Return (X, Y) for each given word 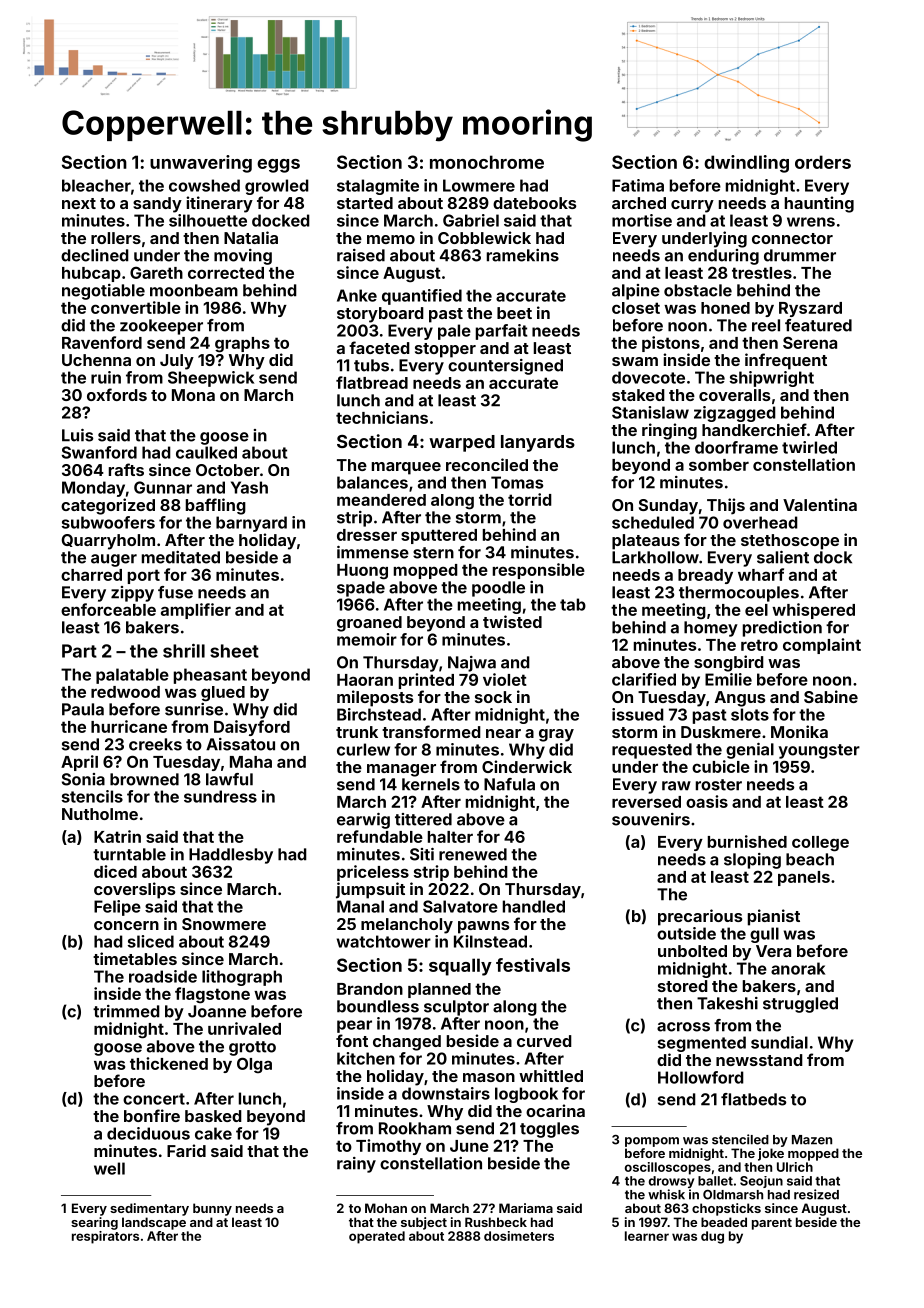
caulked (206, 452)
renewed (473, 854)
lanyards (538, 443)
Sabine (831, 696)
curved (544, 1041)
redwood (125, 692)
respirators (105, 1237)
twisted (512, 621)
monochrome (487, 162)
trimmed (126, 1011)
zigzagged (735, 414)
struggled (800, 1005)
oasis (707, 801)
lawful (229, 779)
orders (823, 162)
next (79, 203)
